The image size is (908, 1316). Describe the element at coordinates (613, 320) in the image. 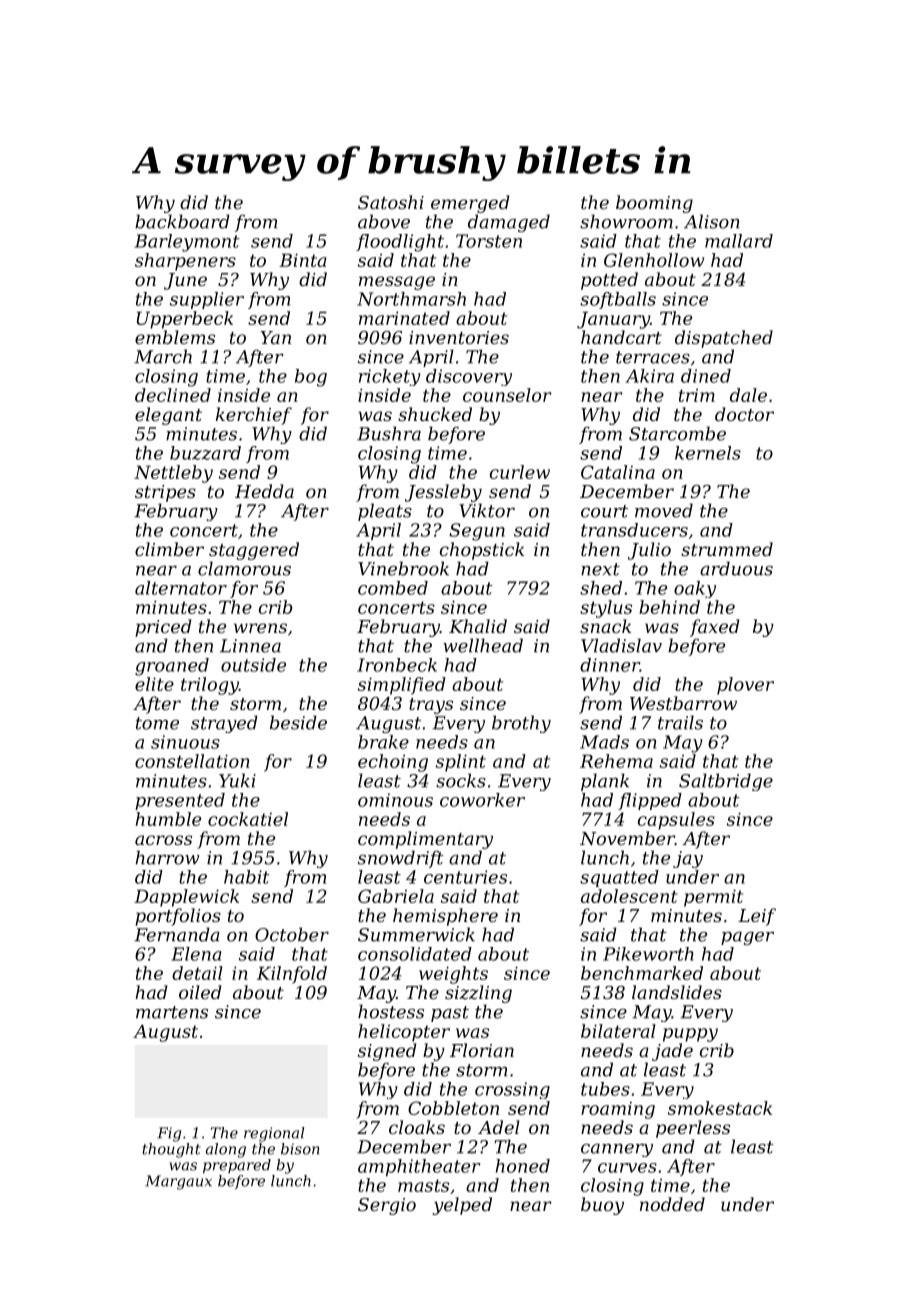

I see `January` at that location.
